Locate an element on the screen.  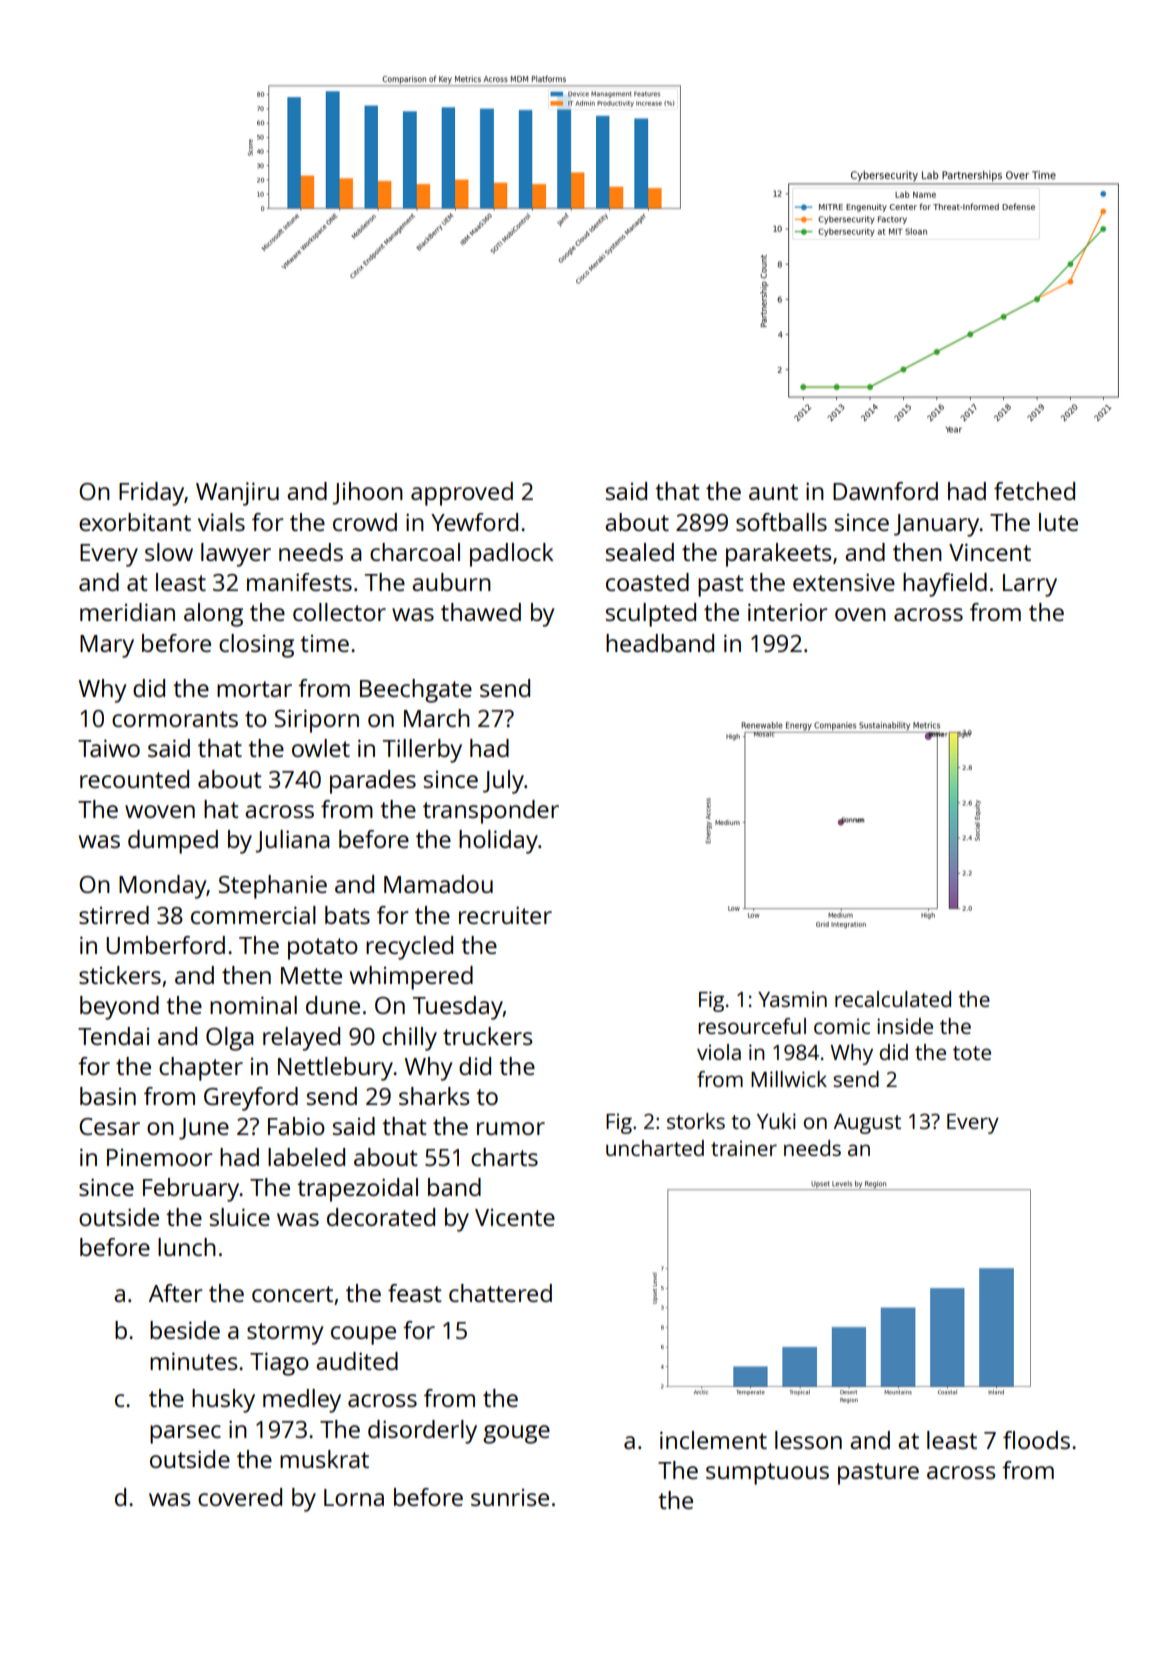
storks is located at coordinates (696, 1121).
